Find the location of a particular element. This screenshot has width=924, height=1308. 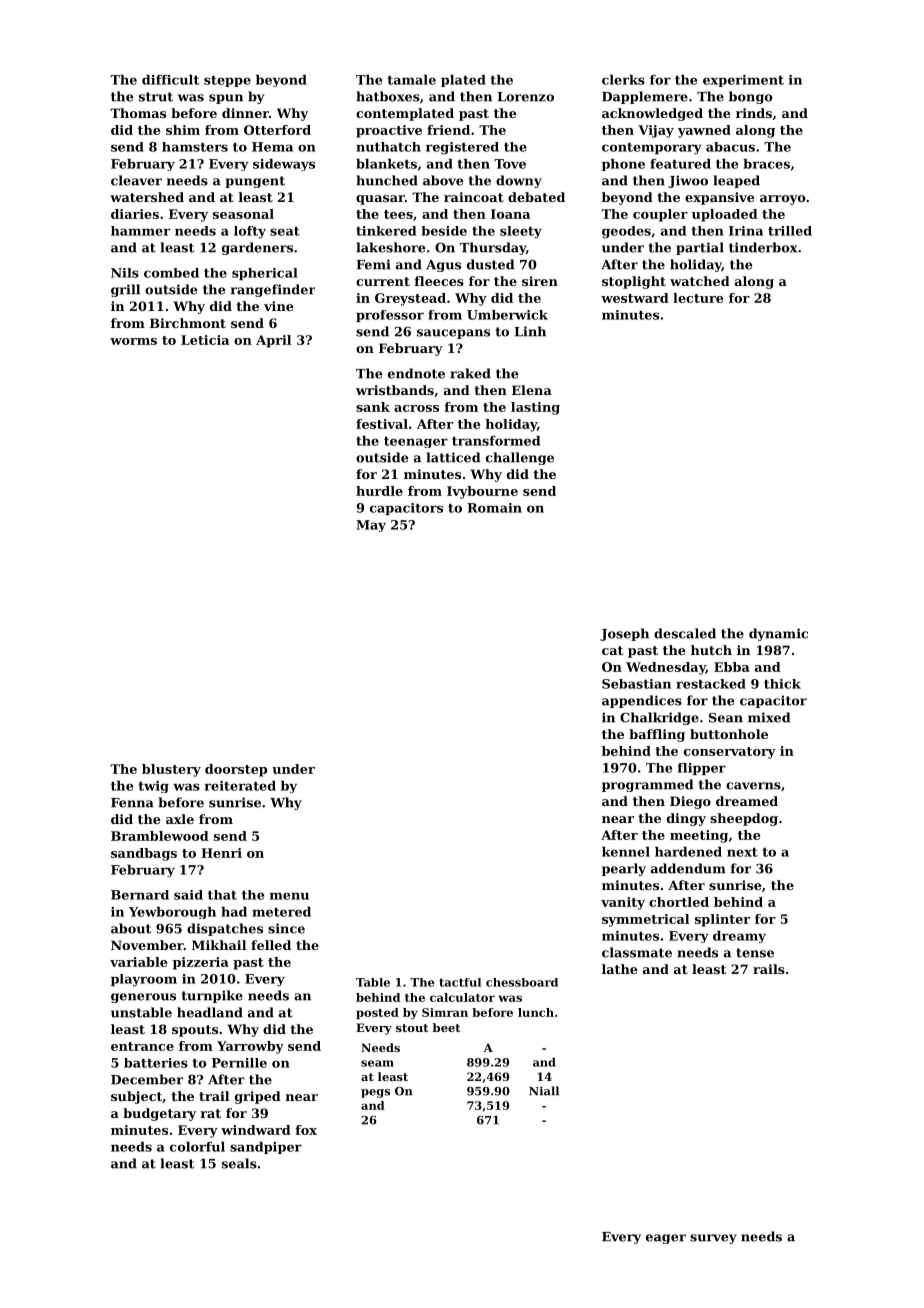

May is located at coordinates (371, 526).
